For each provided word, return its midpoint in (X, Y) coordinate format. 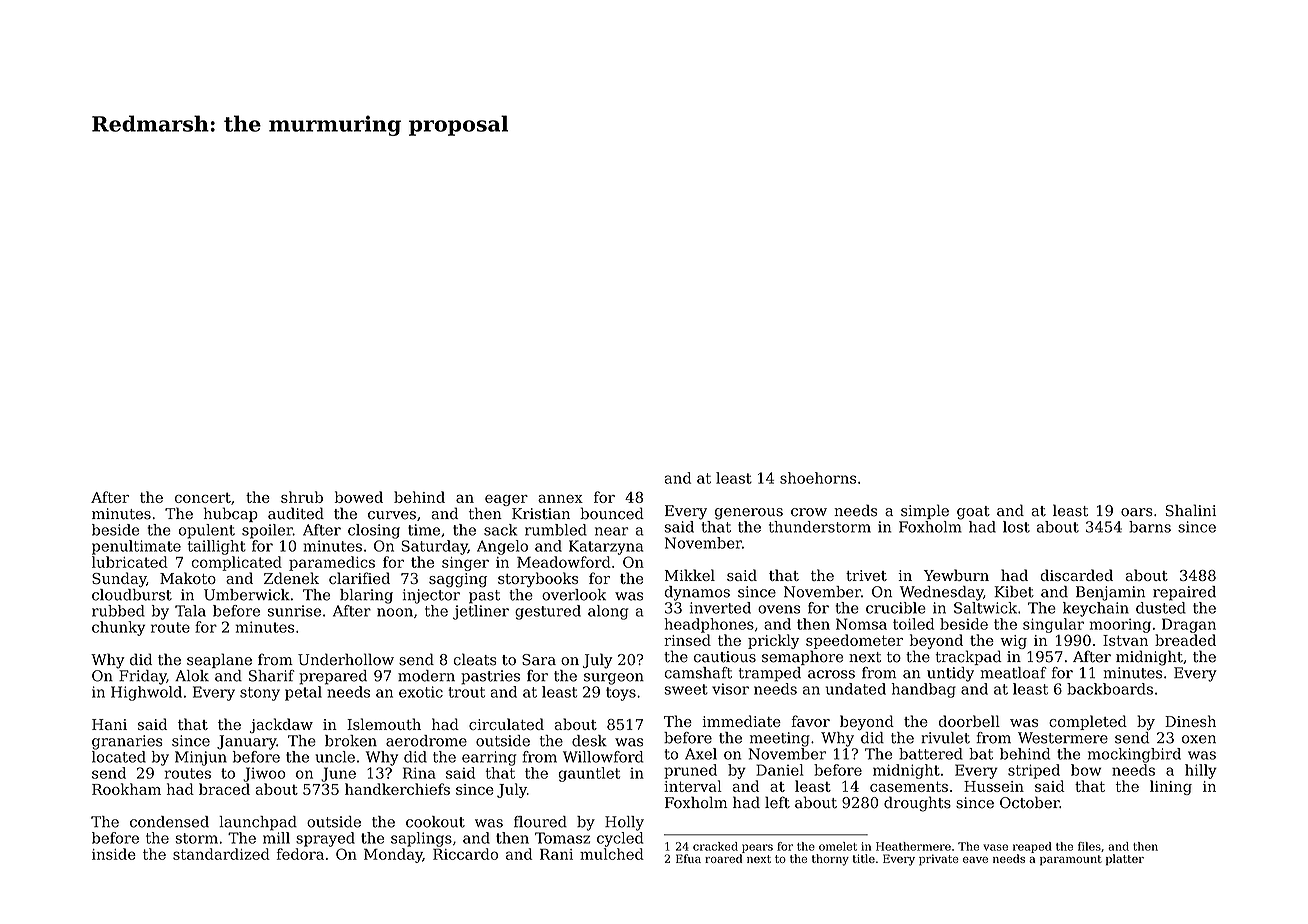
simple (925, 511)
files (1089, 846)
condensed (169, 822)
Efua (688, 858)
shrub (302, 497)
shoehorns (818, 478)
